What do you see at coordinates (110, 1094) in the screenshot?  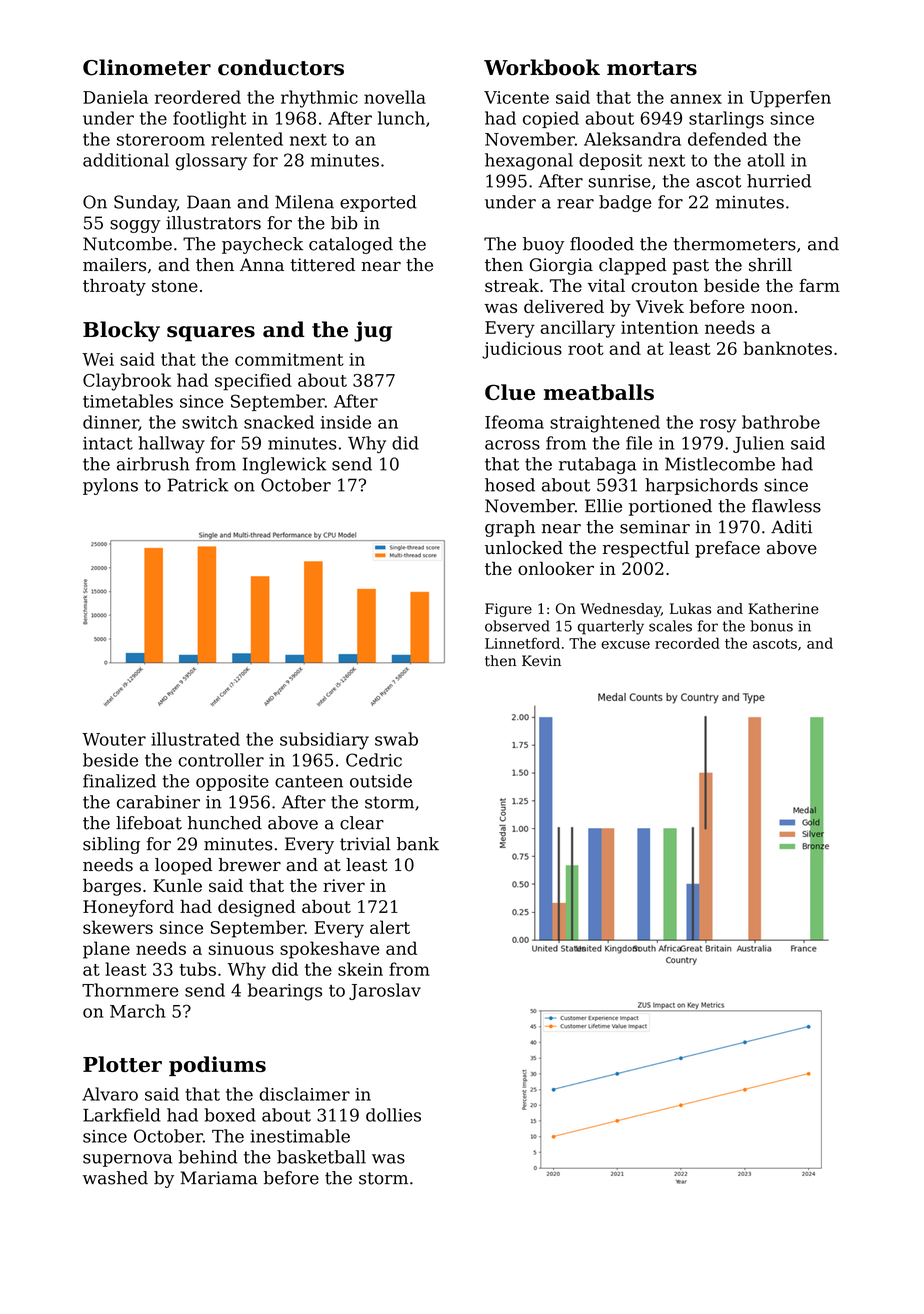 I see `Alvaro` at bounding box center [110, 1094].
